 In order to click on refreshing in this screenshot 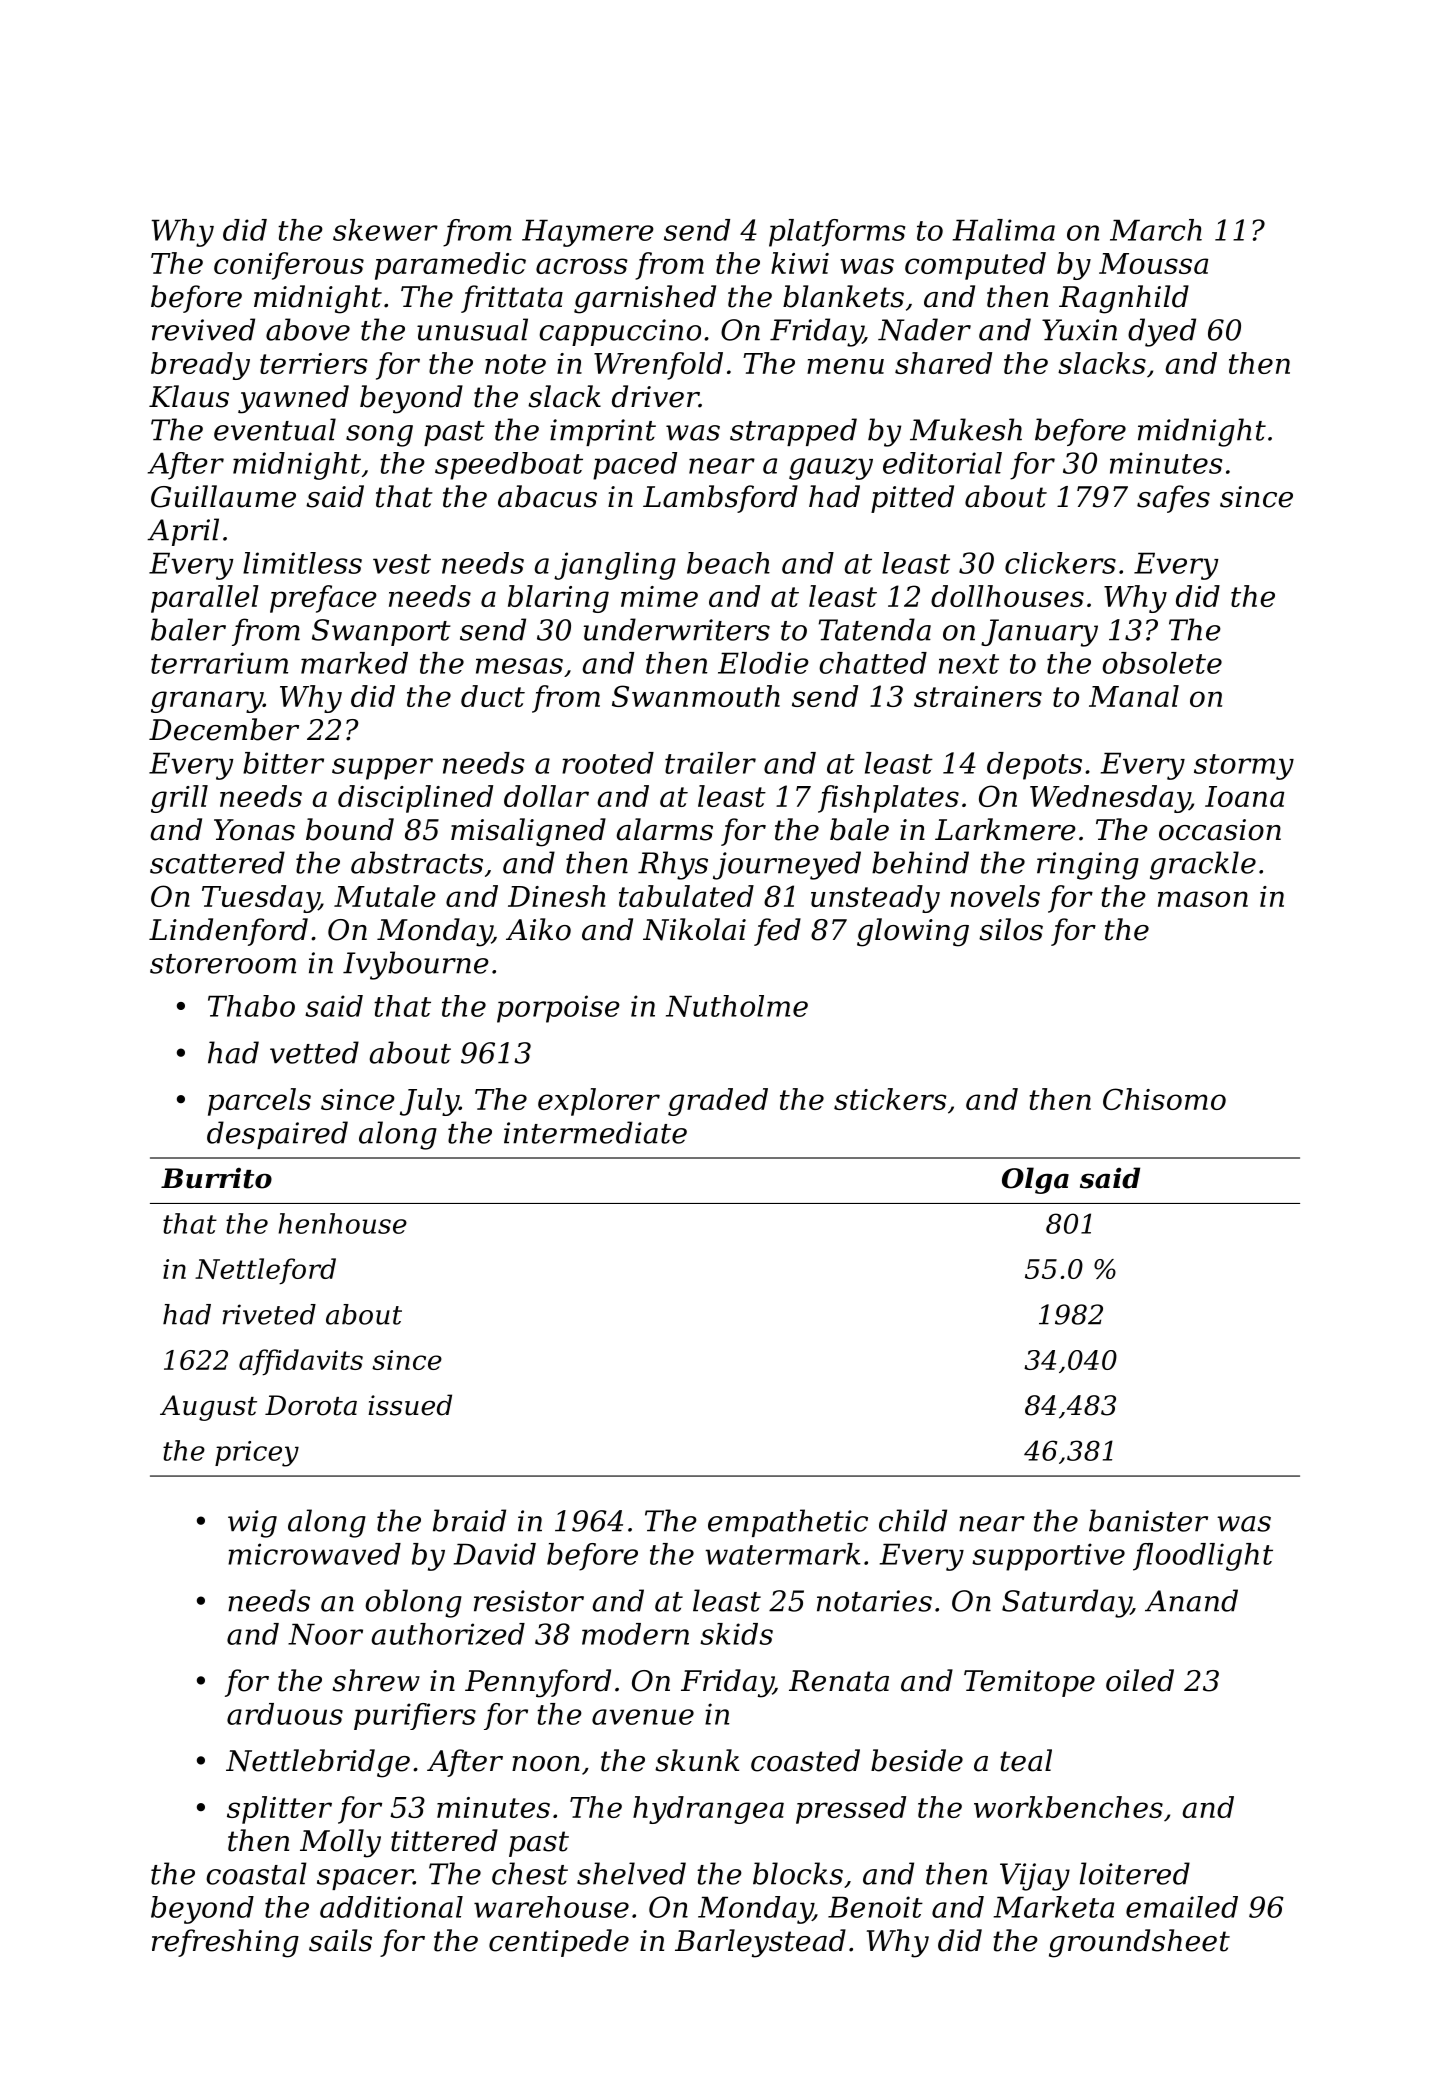, I will do `click(225, 1943)`.
